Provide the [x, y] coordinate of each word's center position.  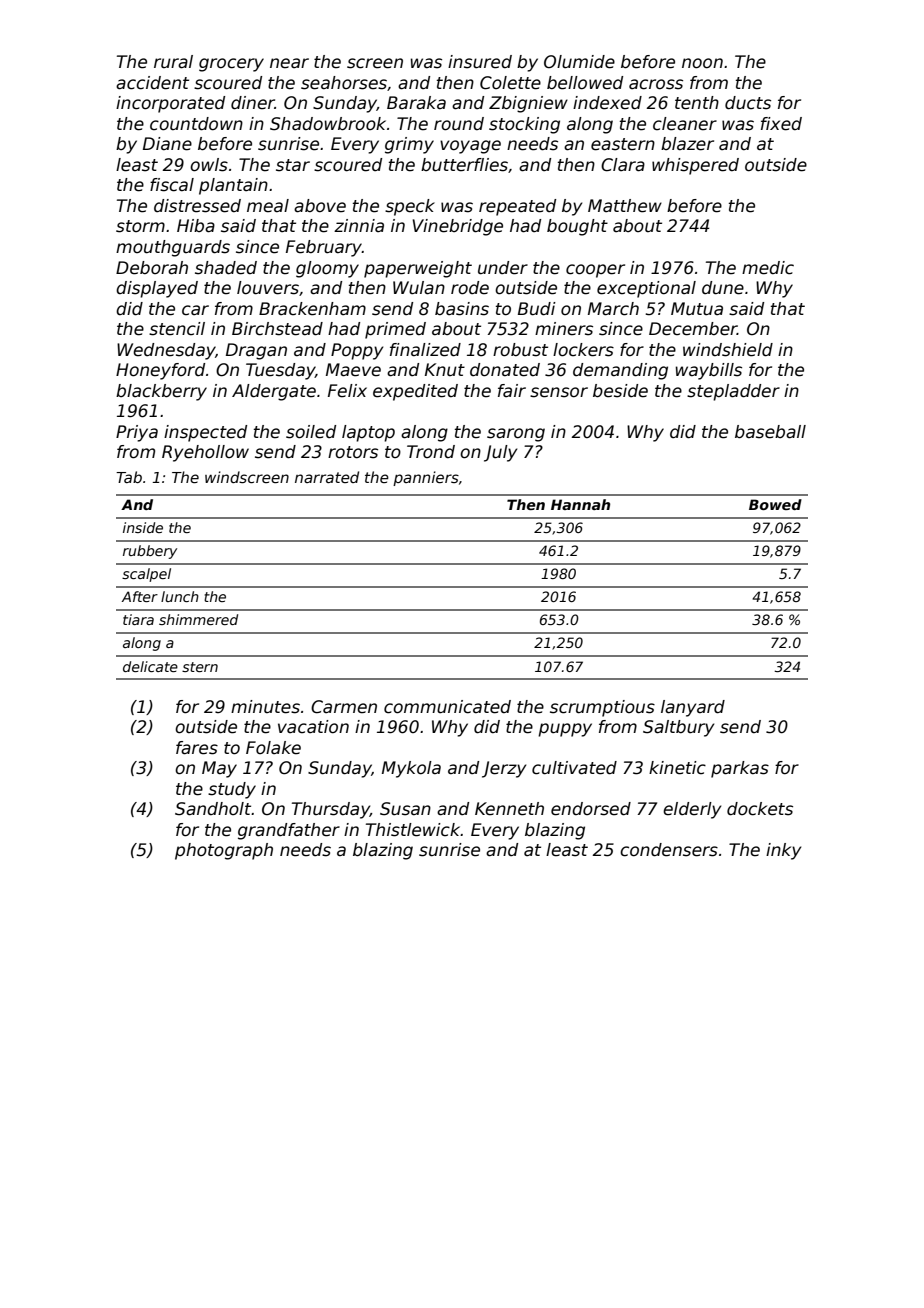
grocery [231, 65]
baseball [770, 432]
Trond [431, 451]
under [503, 268]
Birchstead [277, 329]
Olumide [579, 62]
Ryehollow [205, 453]
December [693, 329]
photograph [224, 851]
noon [702, 63]
